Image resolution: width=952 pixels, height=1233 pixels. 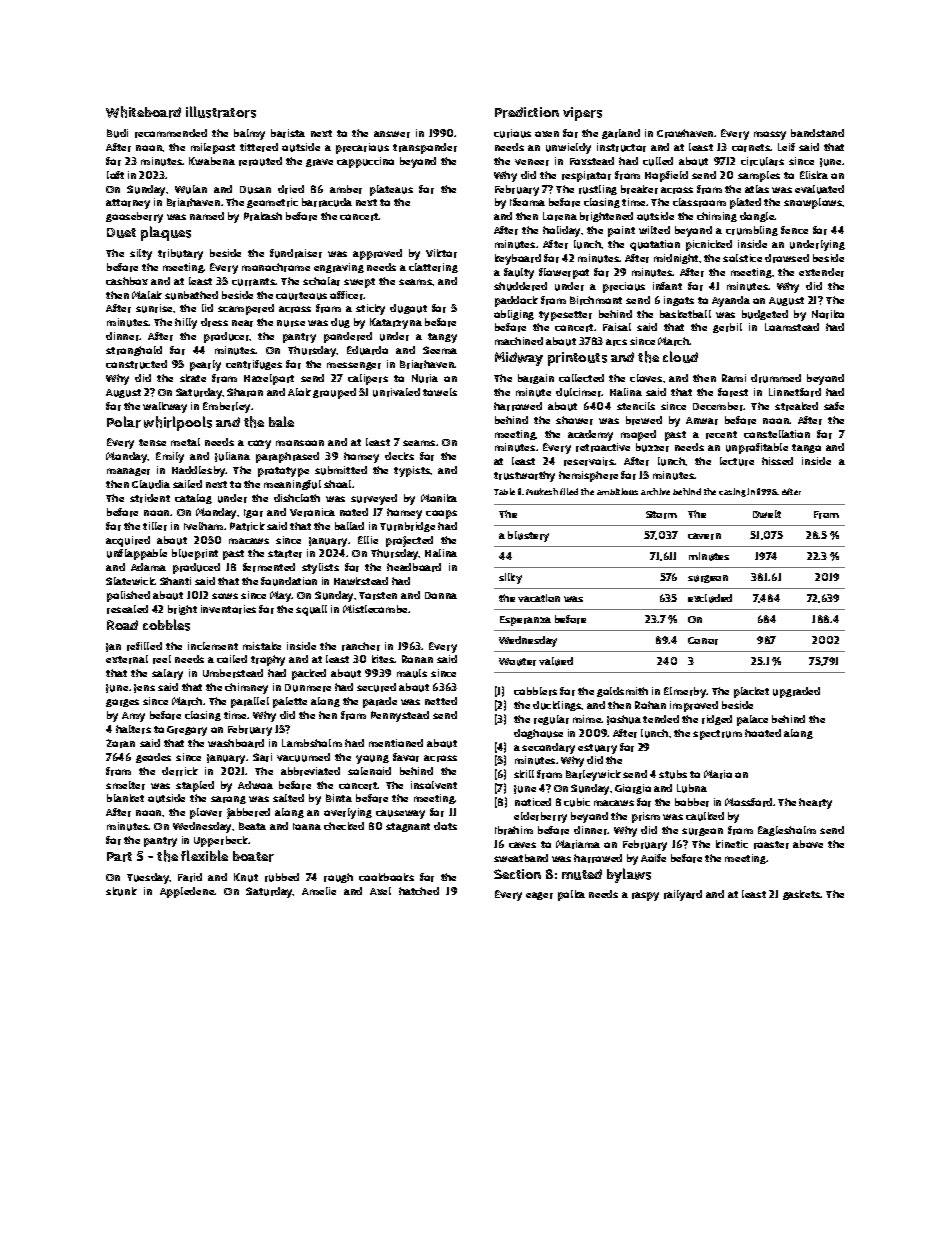 I want to click on above, so click(x=808, y=844).
